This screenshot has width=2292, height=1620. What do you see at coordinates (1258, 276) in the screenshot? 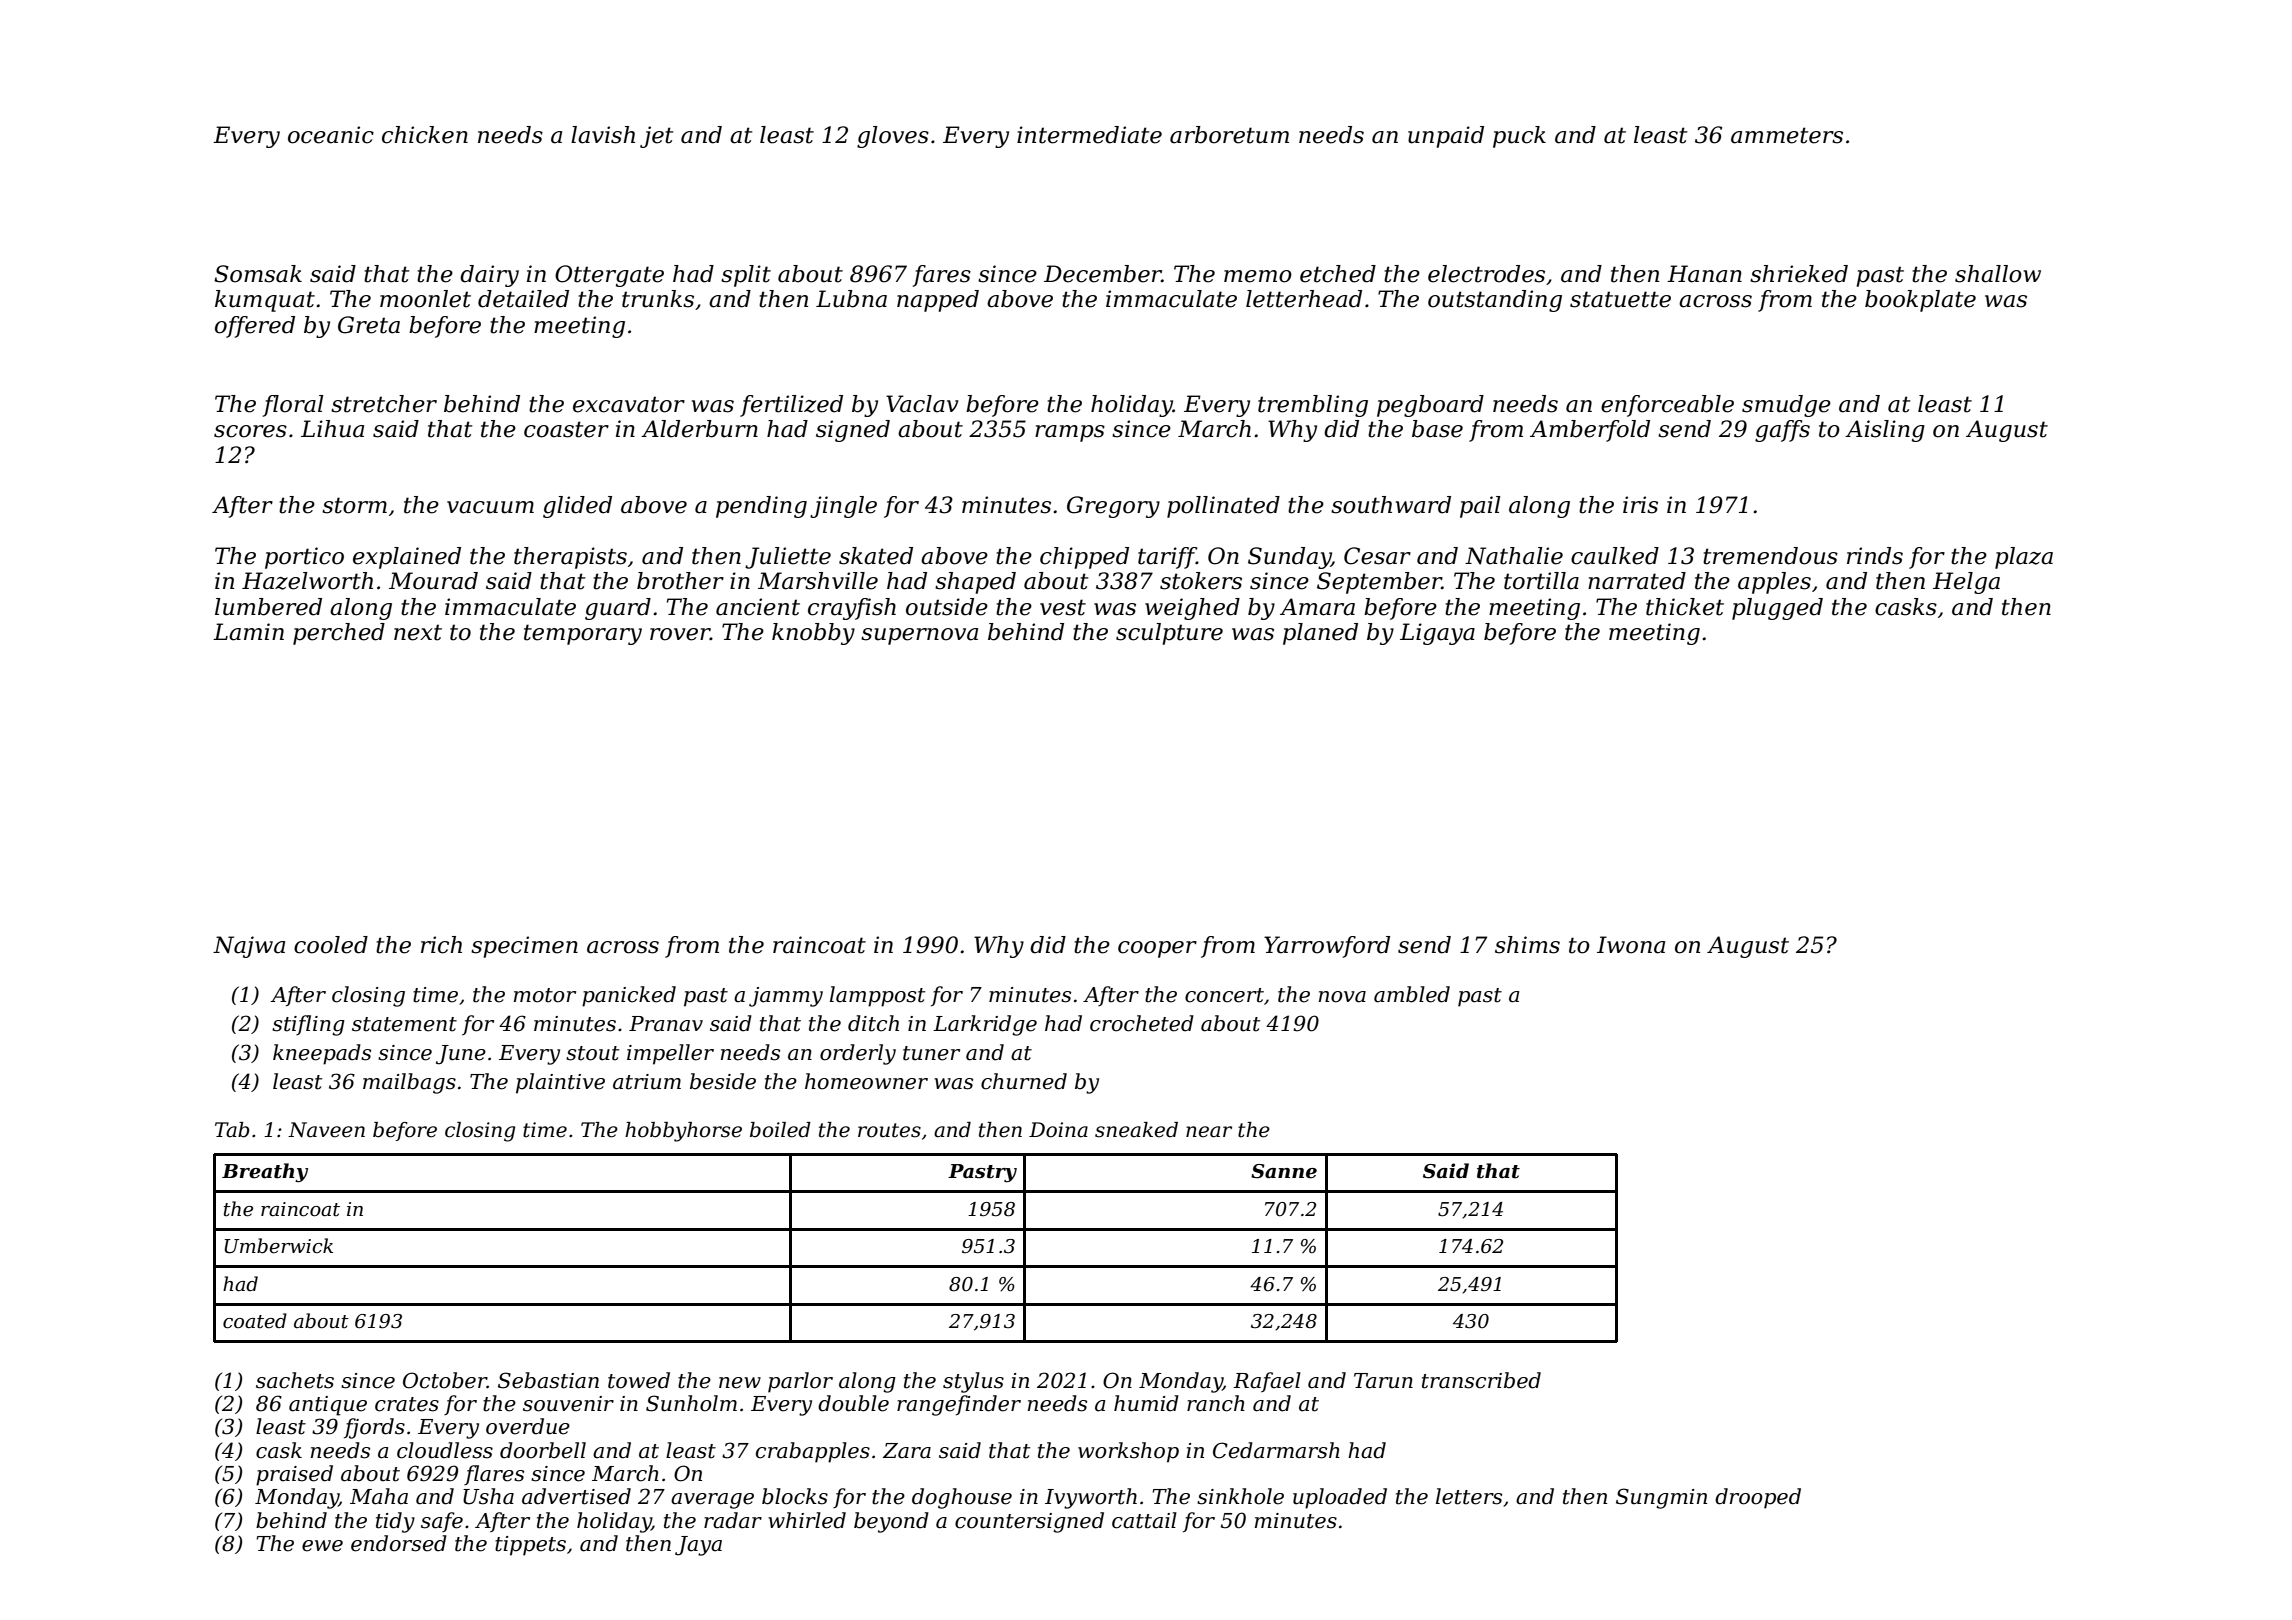
I see `memo` at bounding box center [1258, 276].
